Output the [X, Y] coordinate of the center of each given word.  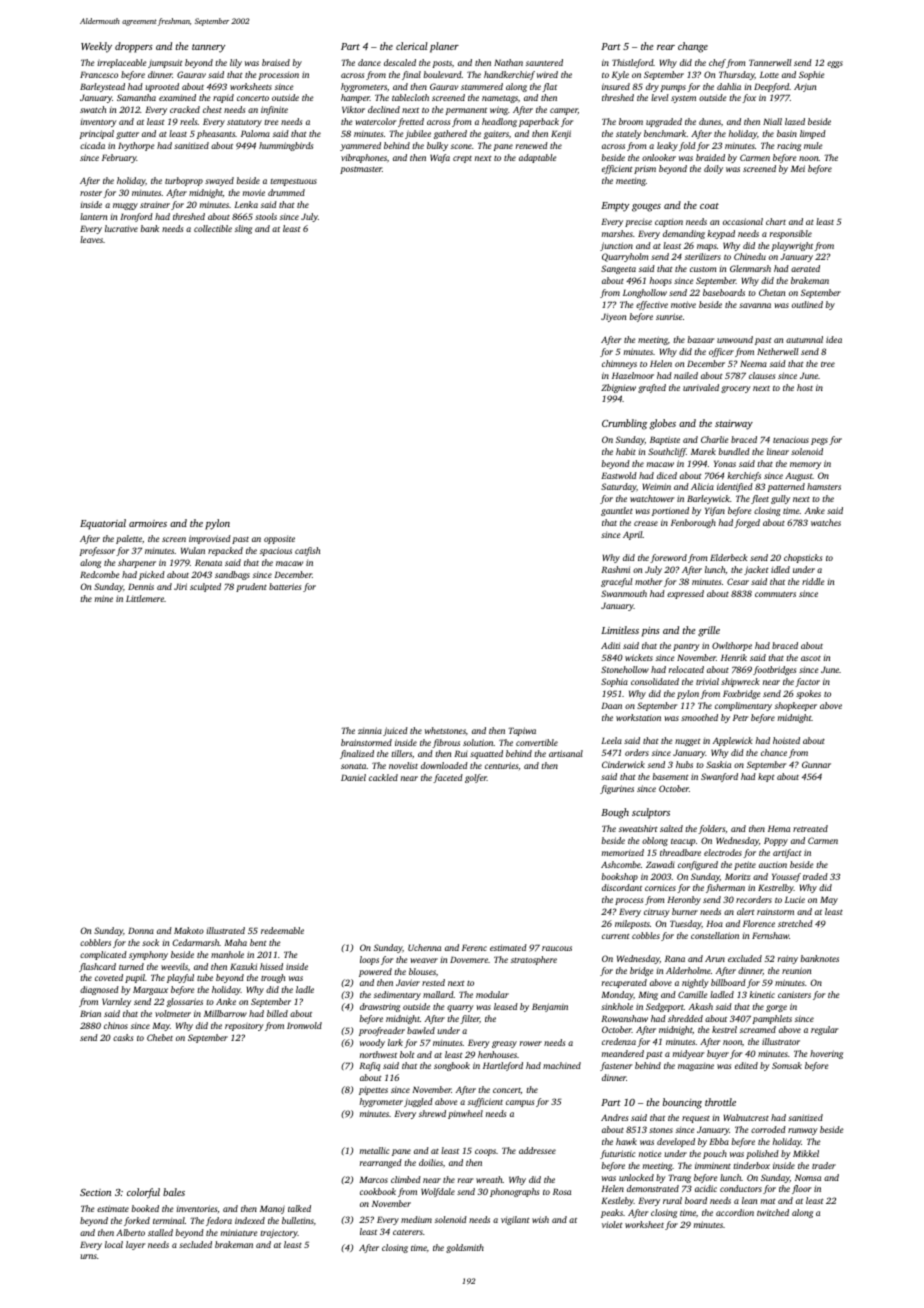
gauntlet [617, 511]
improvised [210, 539]
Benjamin [550, 1007]
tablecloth [410, 97]
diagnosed [99, 990]
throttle [720, 1102]
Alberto [130, 1232]
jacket [756, 570]
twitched [773, 1212]
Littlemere [145, 598]
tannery [208, 48]
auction [773, 865]
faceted [448, 778]
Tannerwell [770, 62]
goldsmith [465, 1248]
